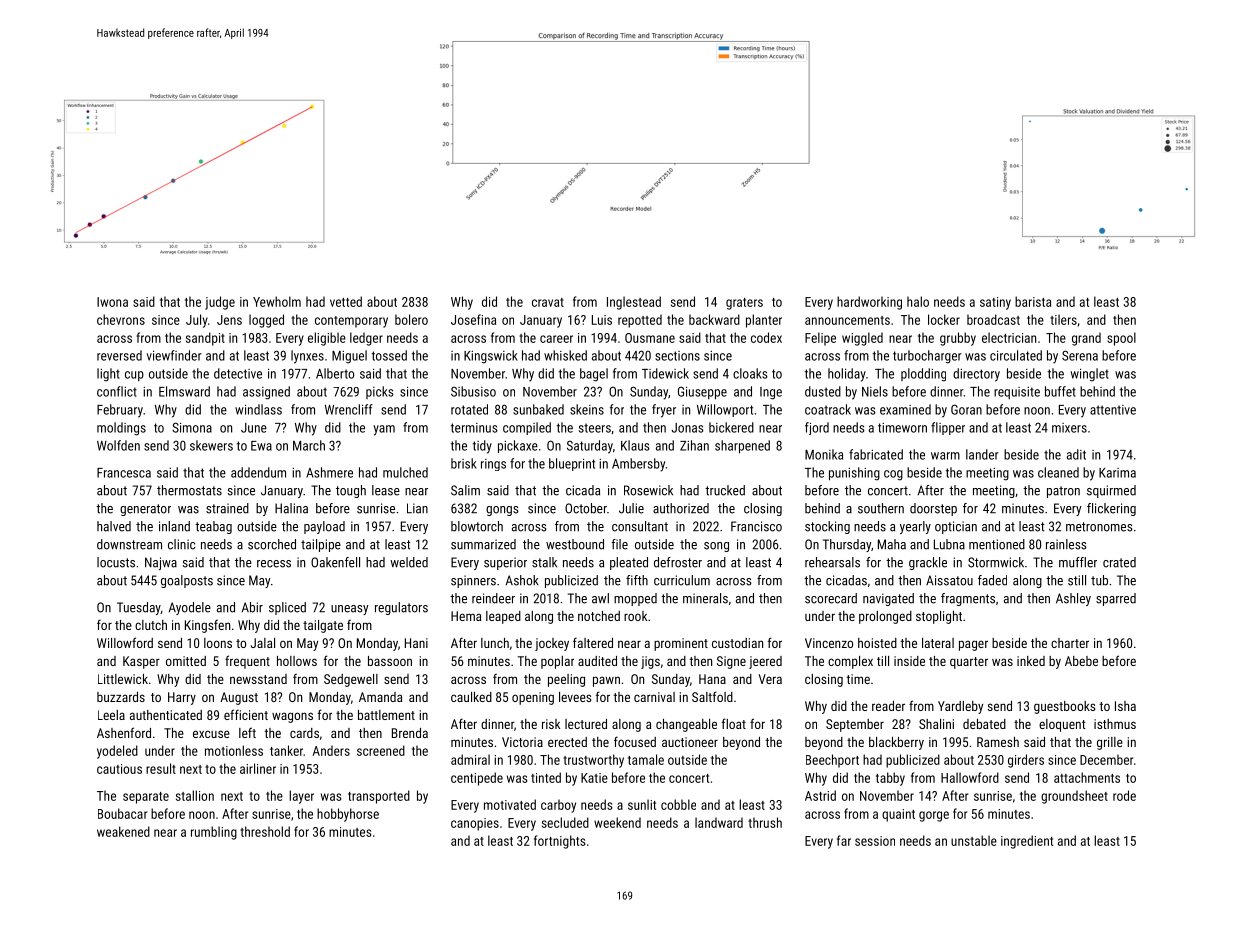  What do you see at coordinates (473, 581) in the page?
I see `spinners` at bounding box center [473, 581].
